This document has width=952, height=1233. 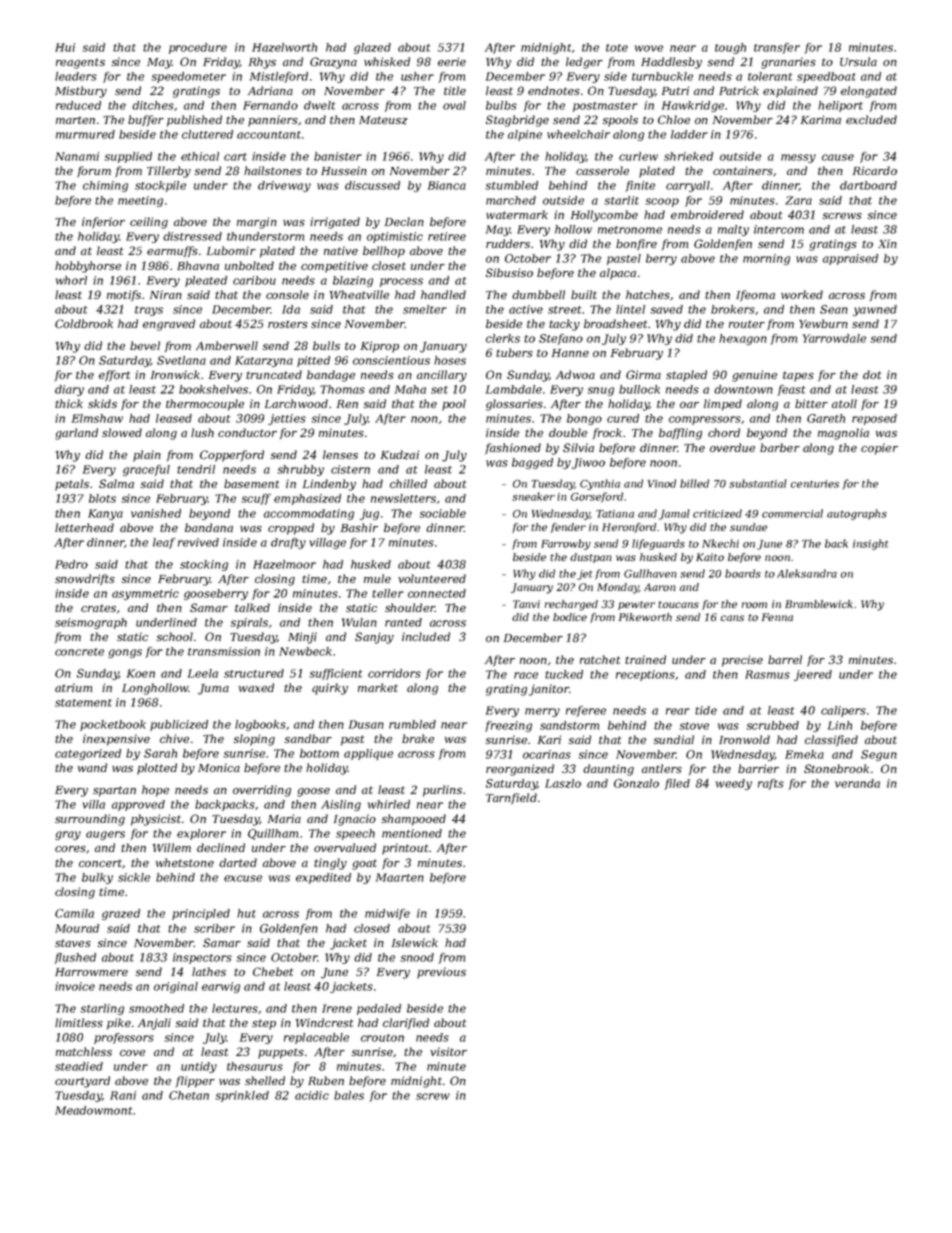 What do you see at coordinates (372, 48) in the document?
I see `glazed` at bounding box center [372, 48].
